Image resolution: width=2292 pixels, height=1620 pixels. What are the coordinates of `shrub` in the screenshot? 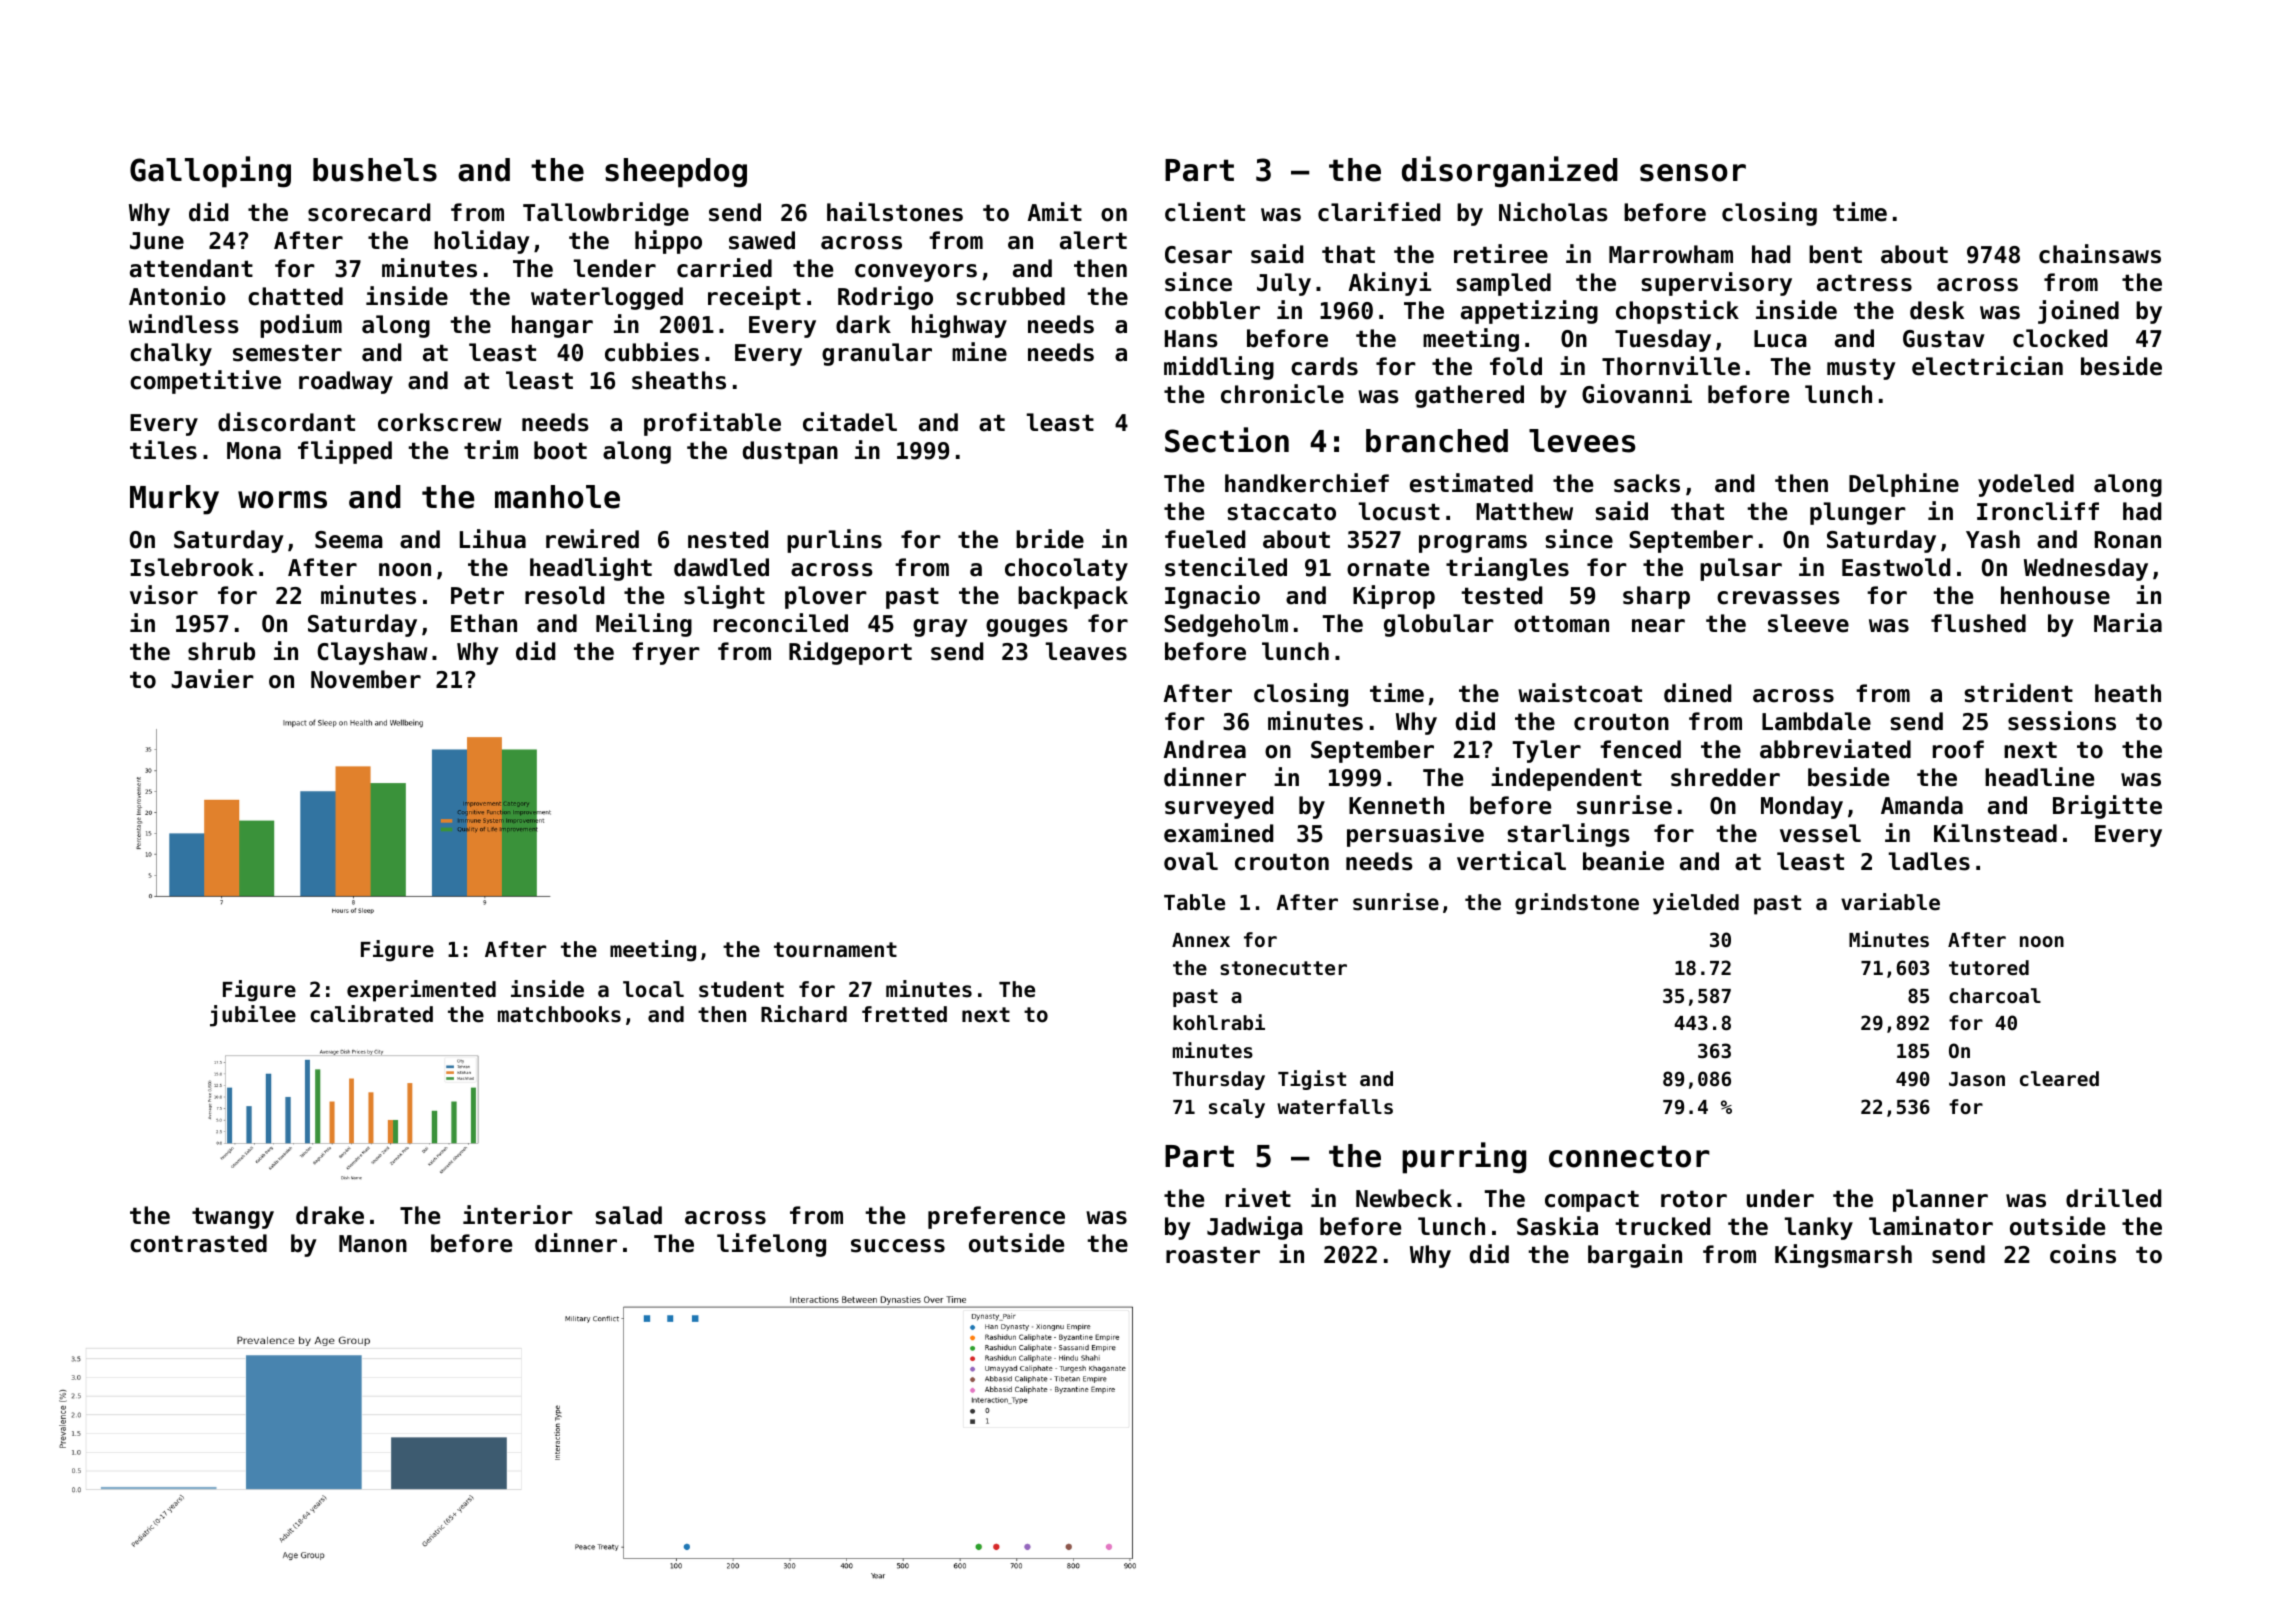 It's located at (221, 651).
